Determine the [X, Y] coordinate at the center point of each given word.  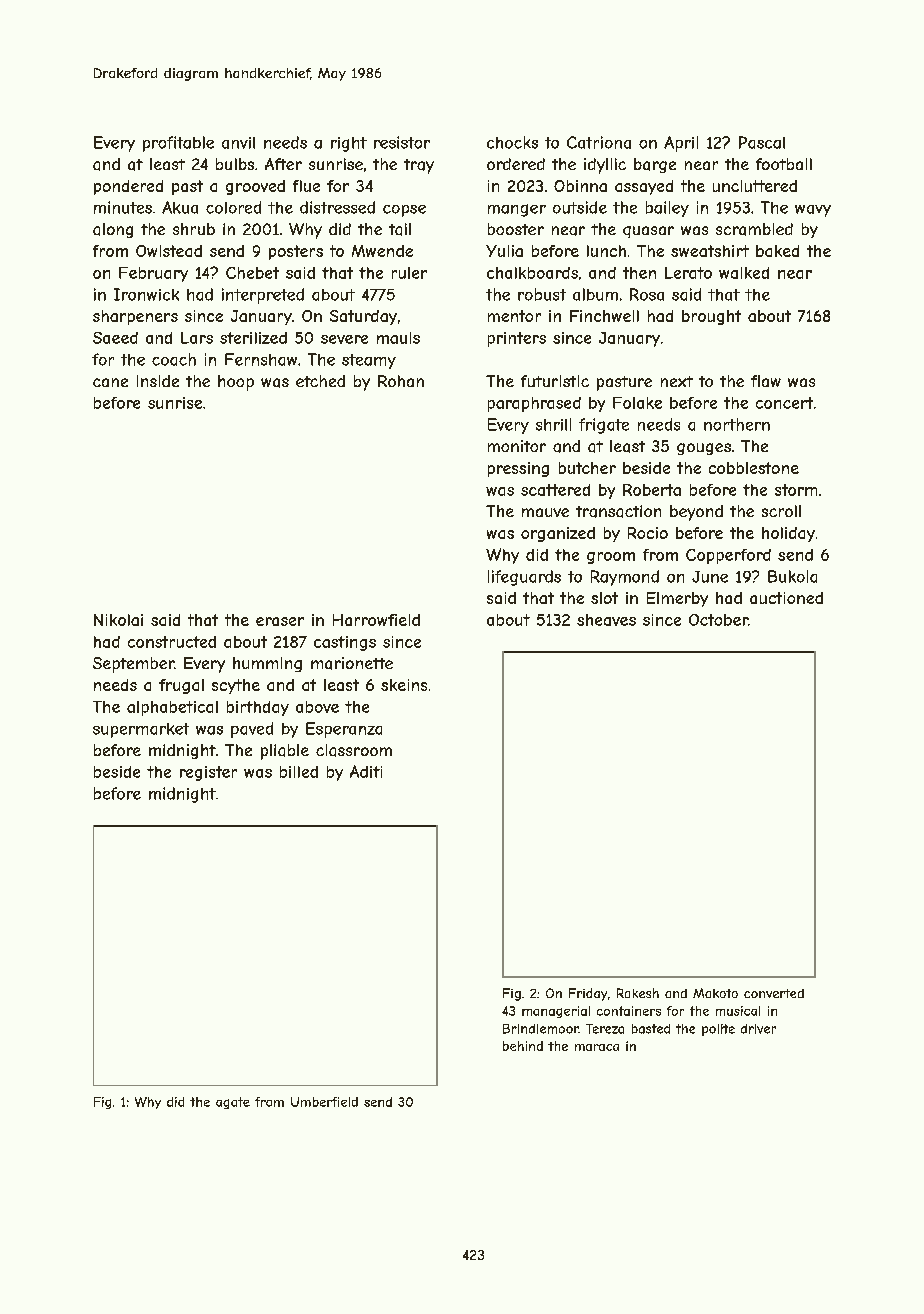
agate [233, 1103]
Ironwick [146, 294]
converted [774, 993]
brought [711, 317]
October [718, 620]
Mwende [382, 251]
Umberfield [324, 1102]
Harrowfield [376, 620]
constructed [172, 642]
